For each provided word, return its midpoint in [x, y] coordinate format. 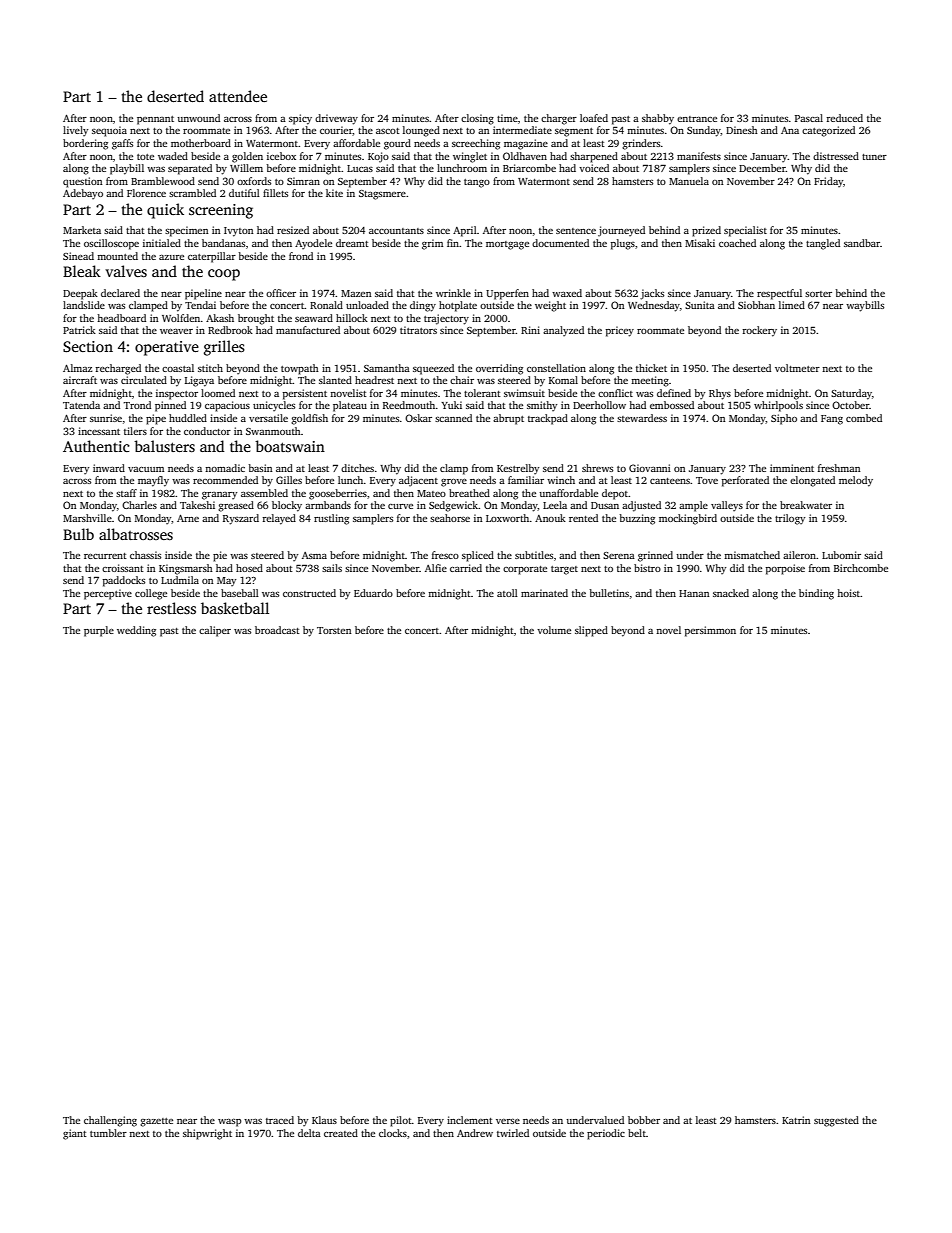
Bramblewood [163, 181]
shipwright [207, 1134]
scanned [453, 418]
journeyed [621, 231]
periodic [606, 1134]
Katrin [796, 1120]
